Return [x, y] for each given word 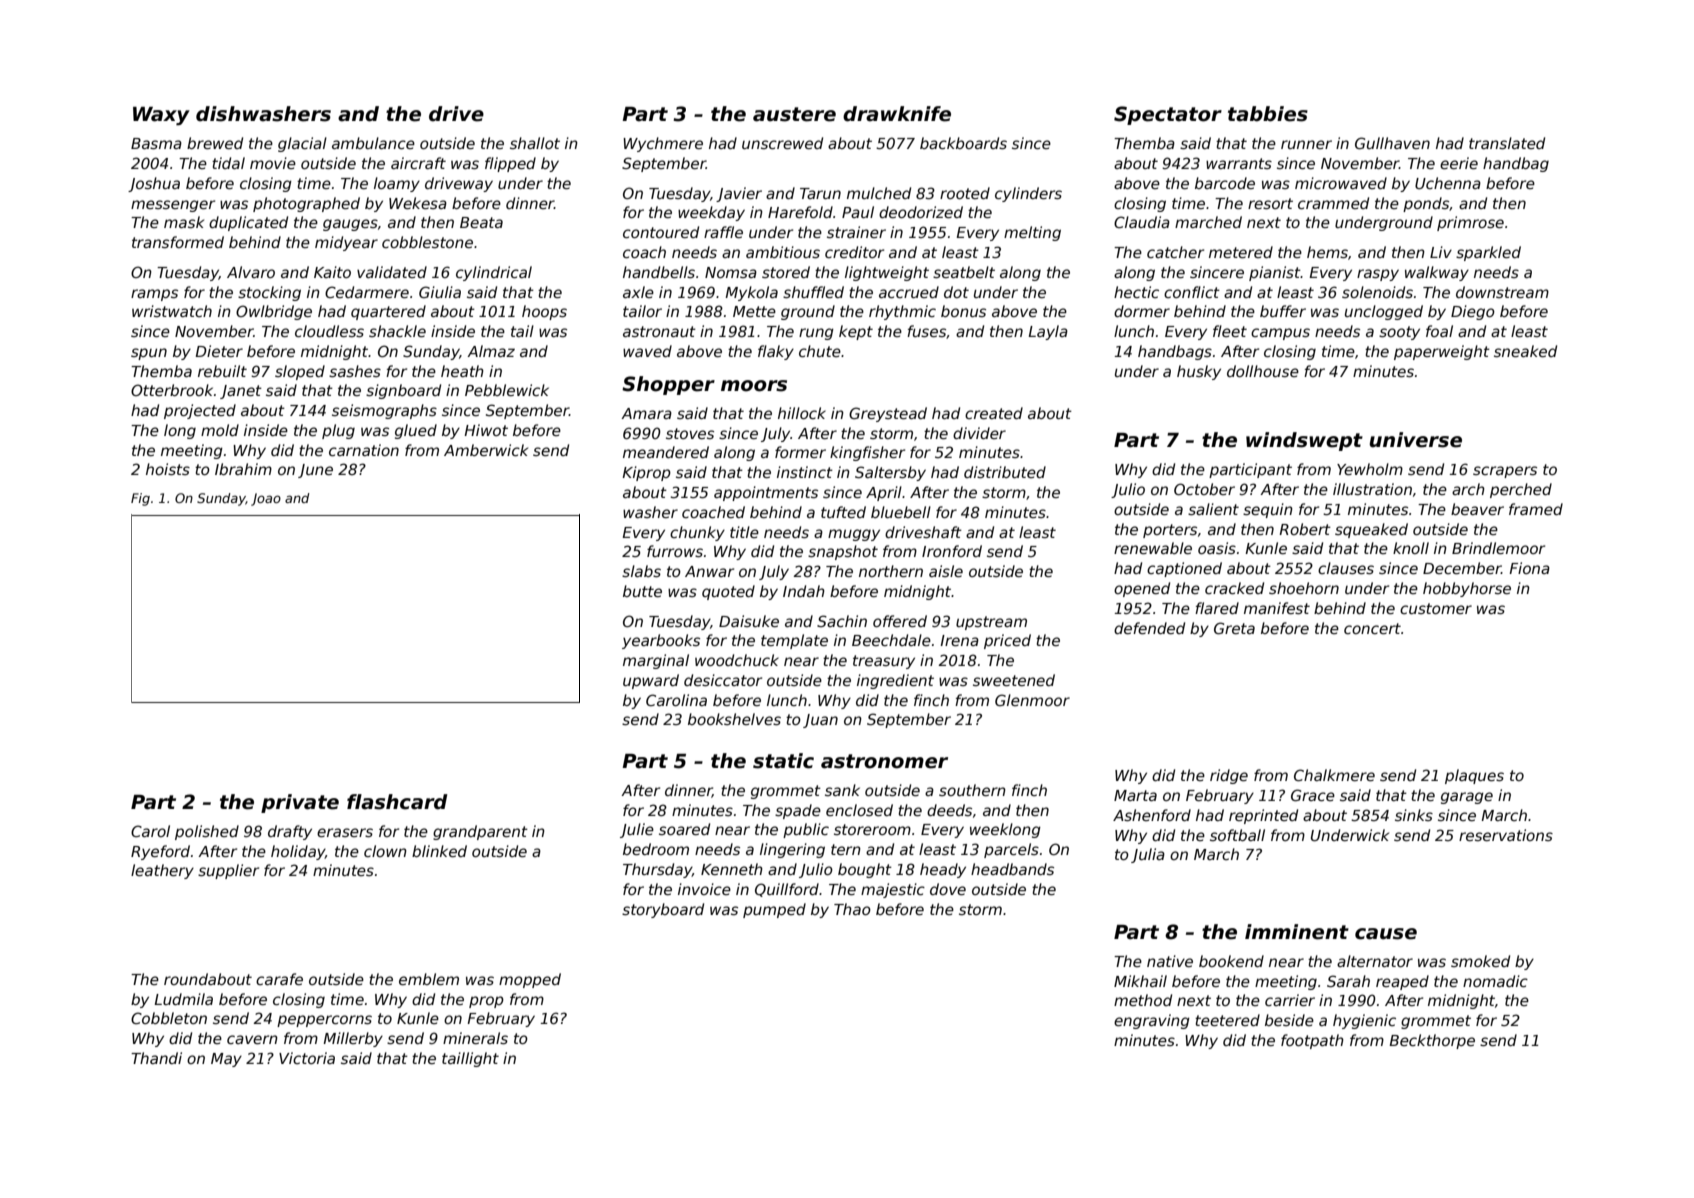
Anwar [709, 571]
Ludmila [183, 999]
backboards [963, 143]
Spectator [1168, 115]
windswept [1304, 441]
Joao [266, 499]
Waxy [161, 116]
